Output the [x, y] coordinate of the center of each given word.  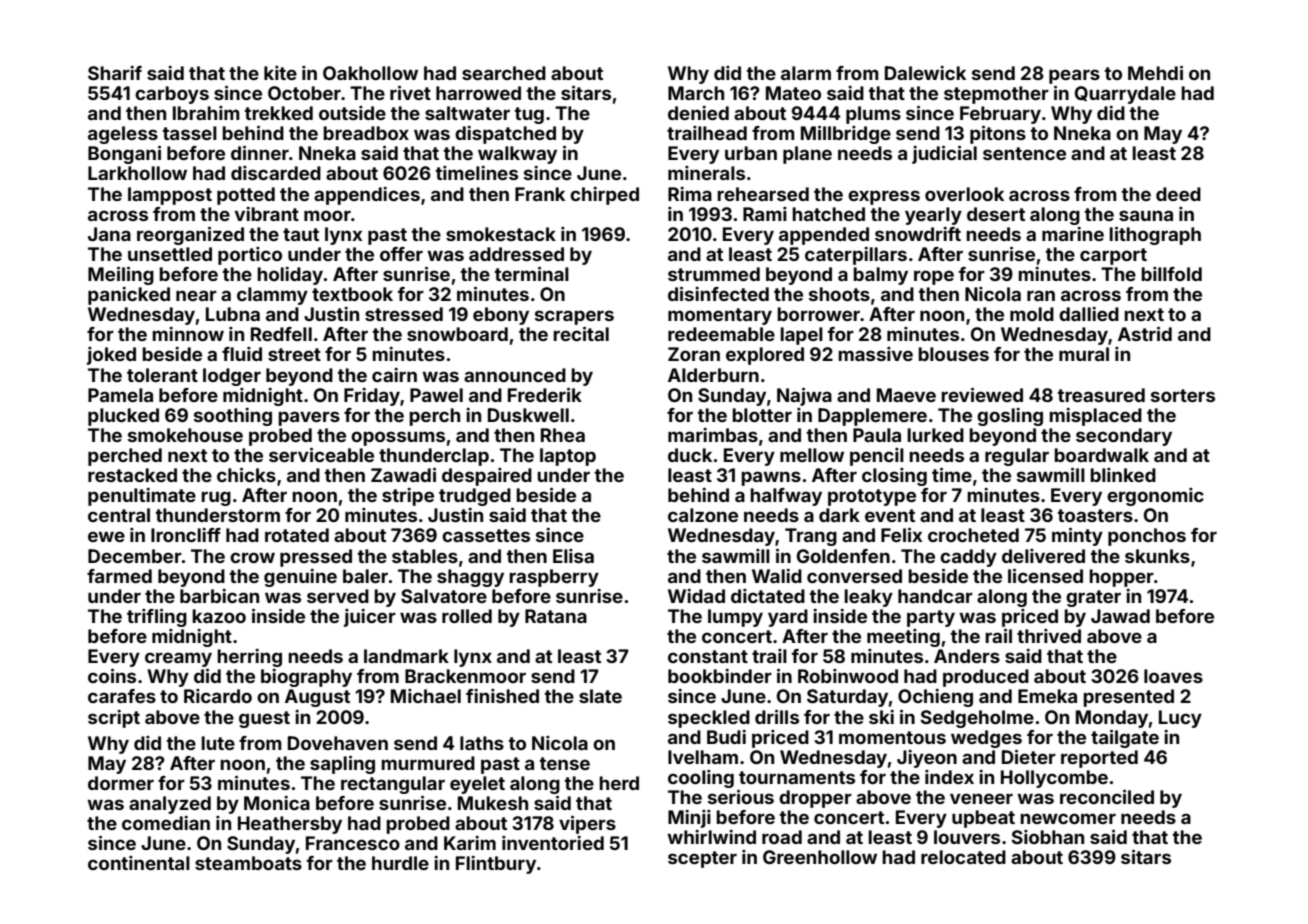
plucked [123, 417]
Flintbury [496, 865]
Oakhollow [370, 73]
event [890, 515]
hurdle [400, 863]
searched [504, 73]
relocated [963, 857]
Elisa [573, 556]
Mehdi [1155, 72]
